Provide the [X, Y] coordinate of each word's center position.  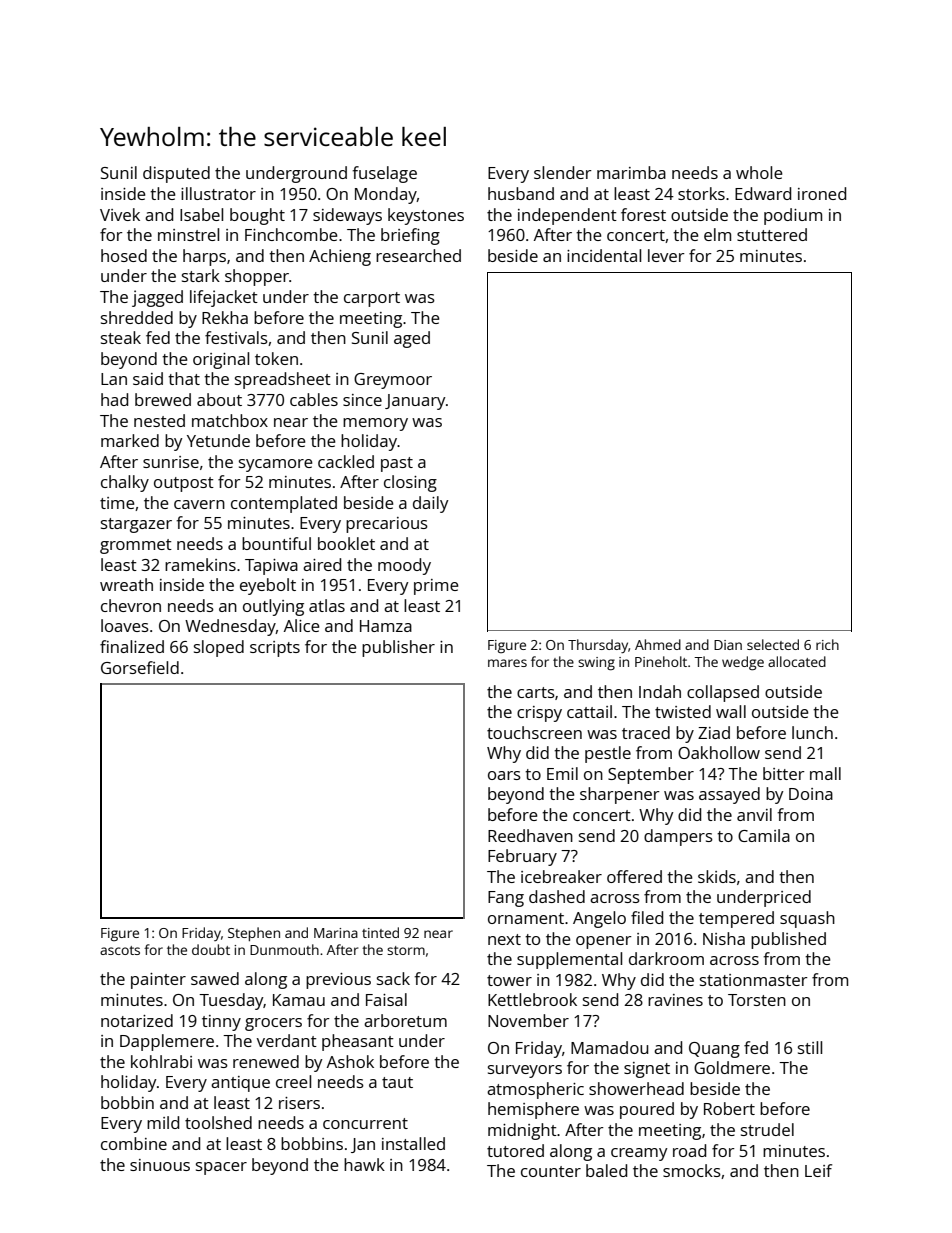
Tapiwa [271, 567]
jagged [157, 298]
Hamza [386, 626]
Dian [728, 645]
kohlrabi [161, 1061]
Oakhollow [719, 752]
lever [666, 255]
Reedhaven [530, 835]
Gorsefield [140, 667]
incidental [604, 255]
